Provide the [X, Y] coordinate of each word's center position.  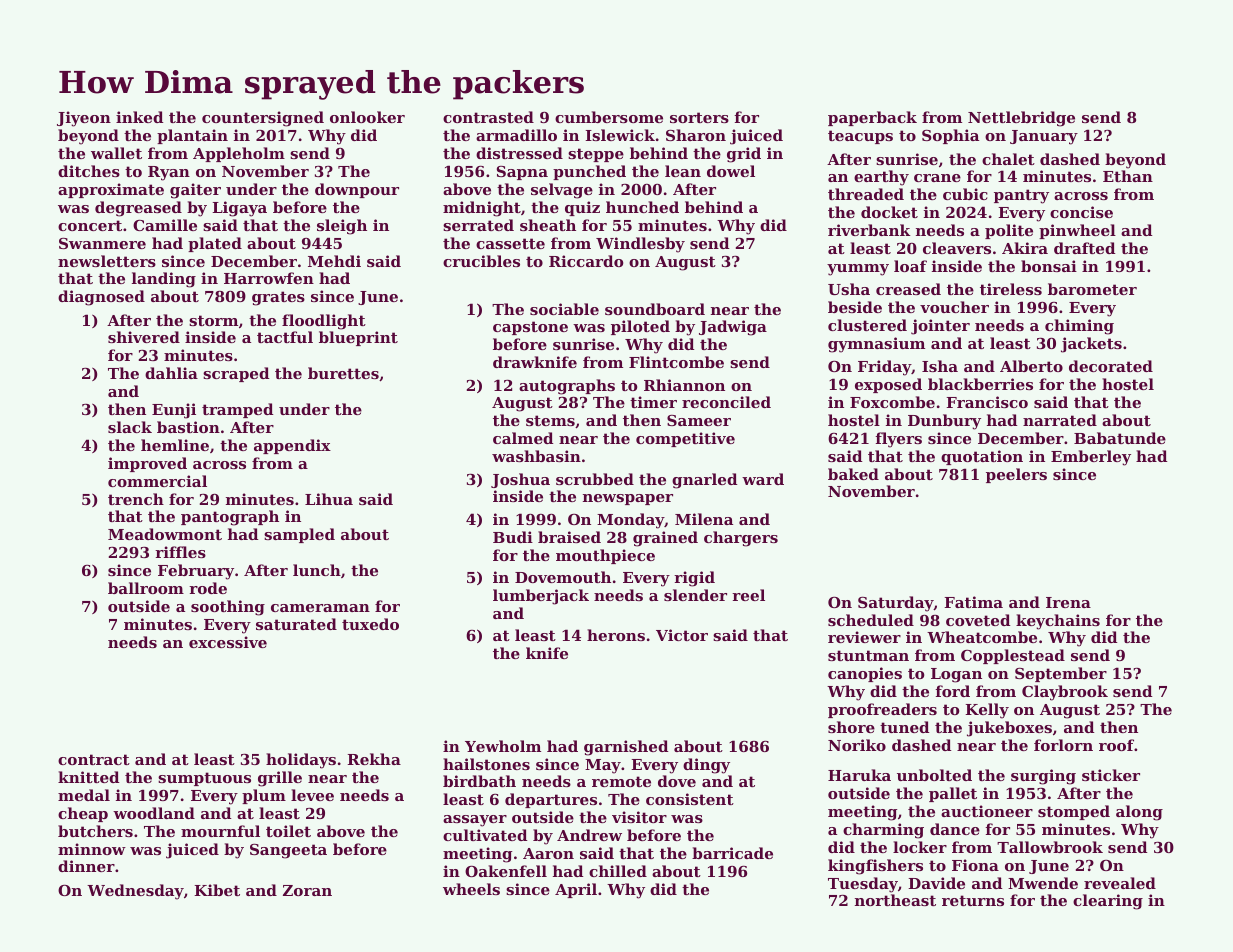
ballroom [146, 588]
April [576, 890]
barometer [1092, 289]
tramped [237, 410]
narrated [1060, 420]
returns [973, 900]
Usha [849, 289]
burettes [343, 373]
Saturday [896, 604]
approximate [111, 190]
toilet [288, 831]
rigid [694, 579]
